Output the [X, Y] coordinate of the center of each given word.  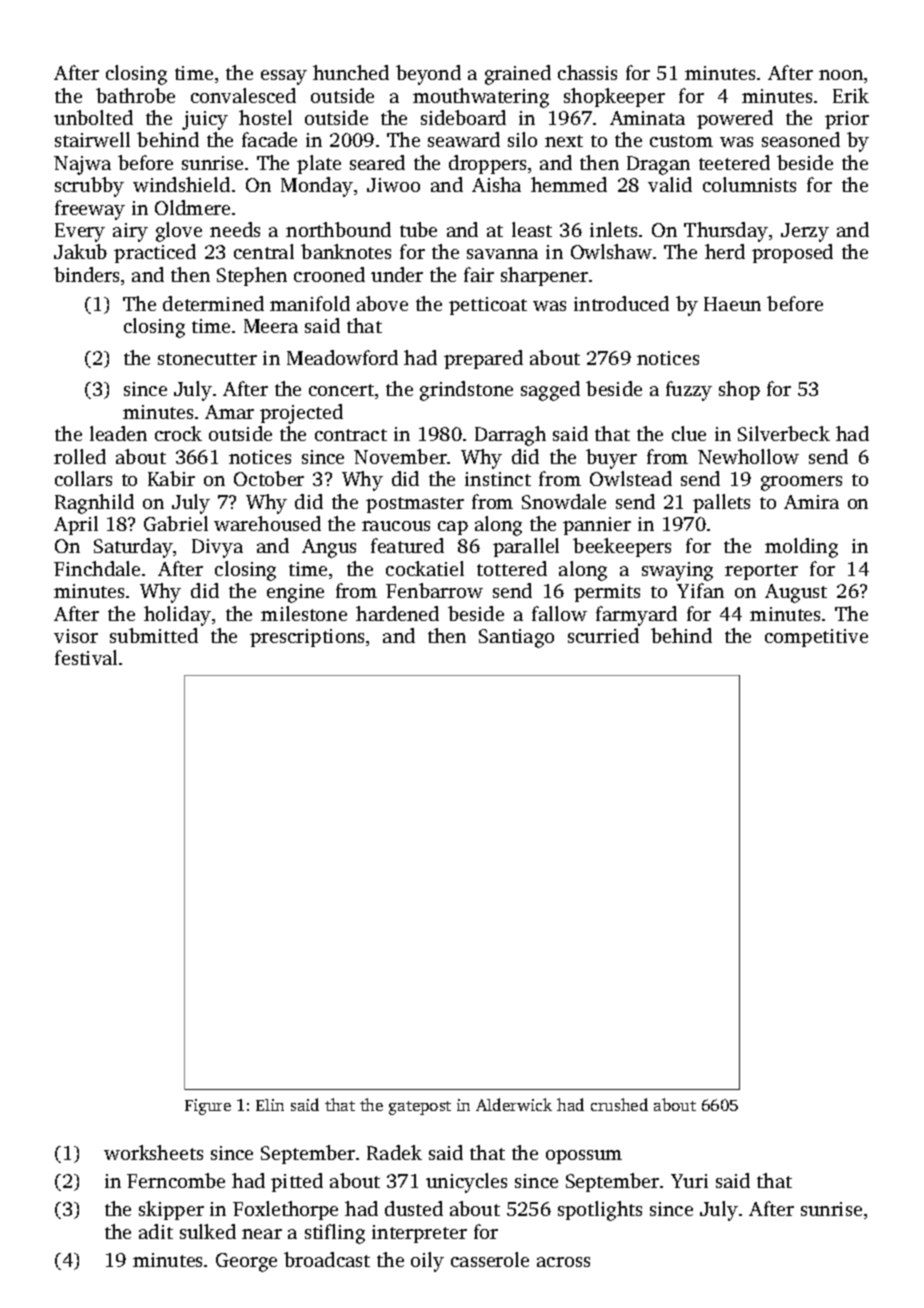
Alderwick [514, 1104]
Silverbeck [784, 433]
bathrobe [135, 95]
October [269, 478]
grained [518, 75]
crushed [619, 1104]
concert [341, 390]
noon [841, 75]
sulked [208, 1231]
